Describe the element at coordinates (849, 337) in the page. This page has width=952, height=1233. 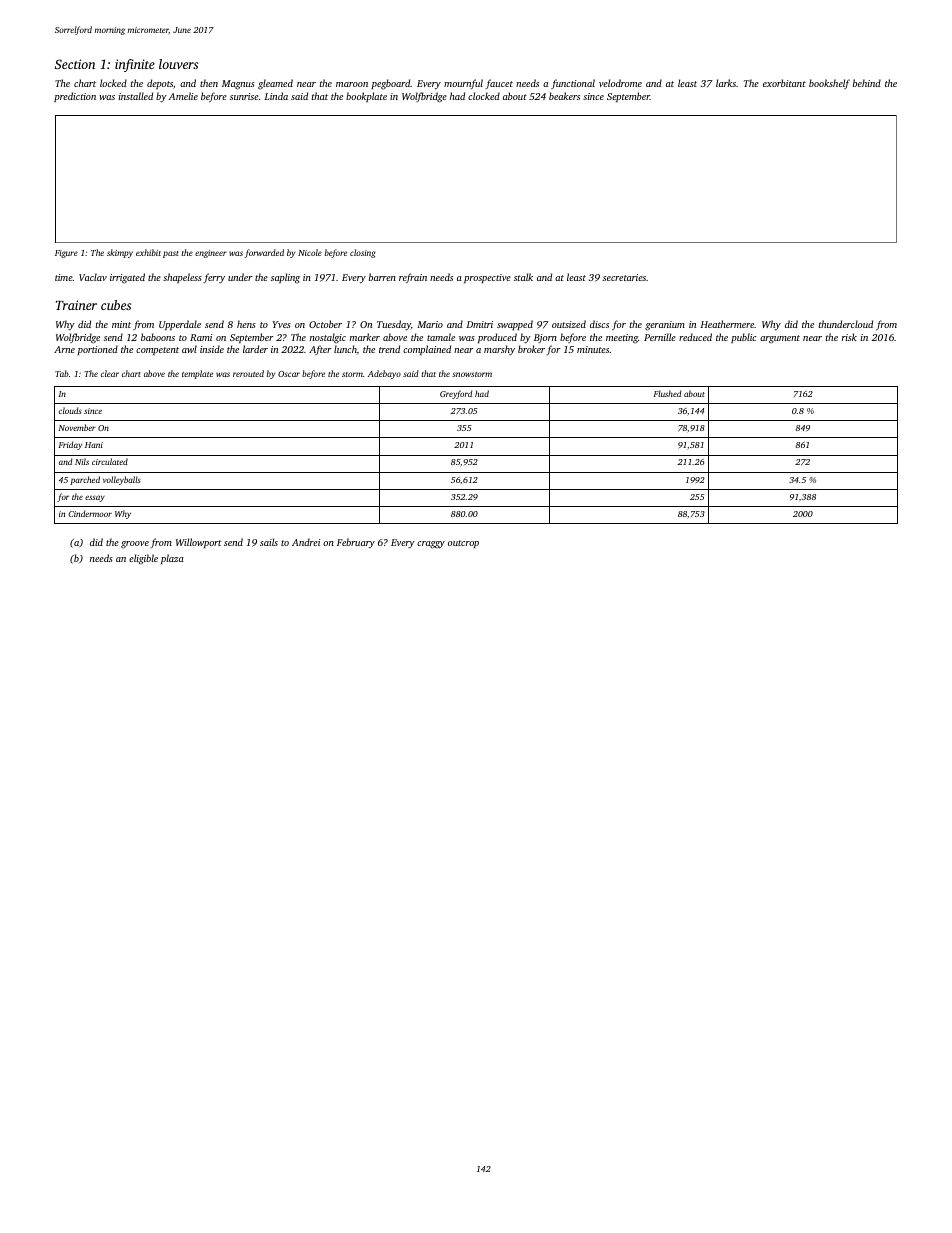
I see `risk` at that location.
